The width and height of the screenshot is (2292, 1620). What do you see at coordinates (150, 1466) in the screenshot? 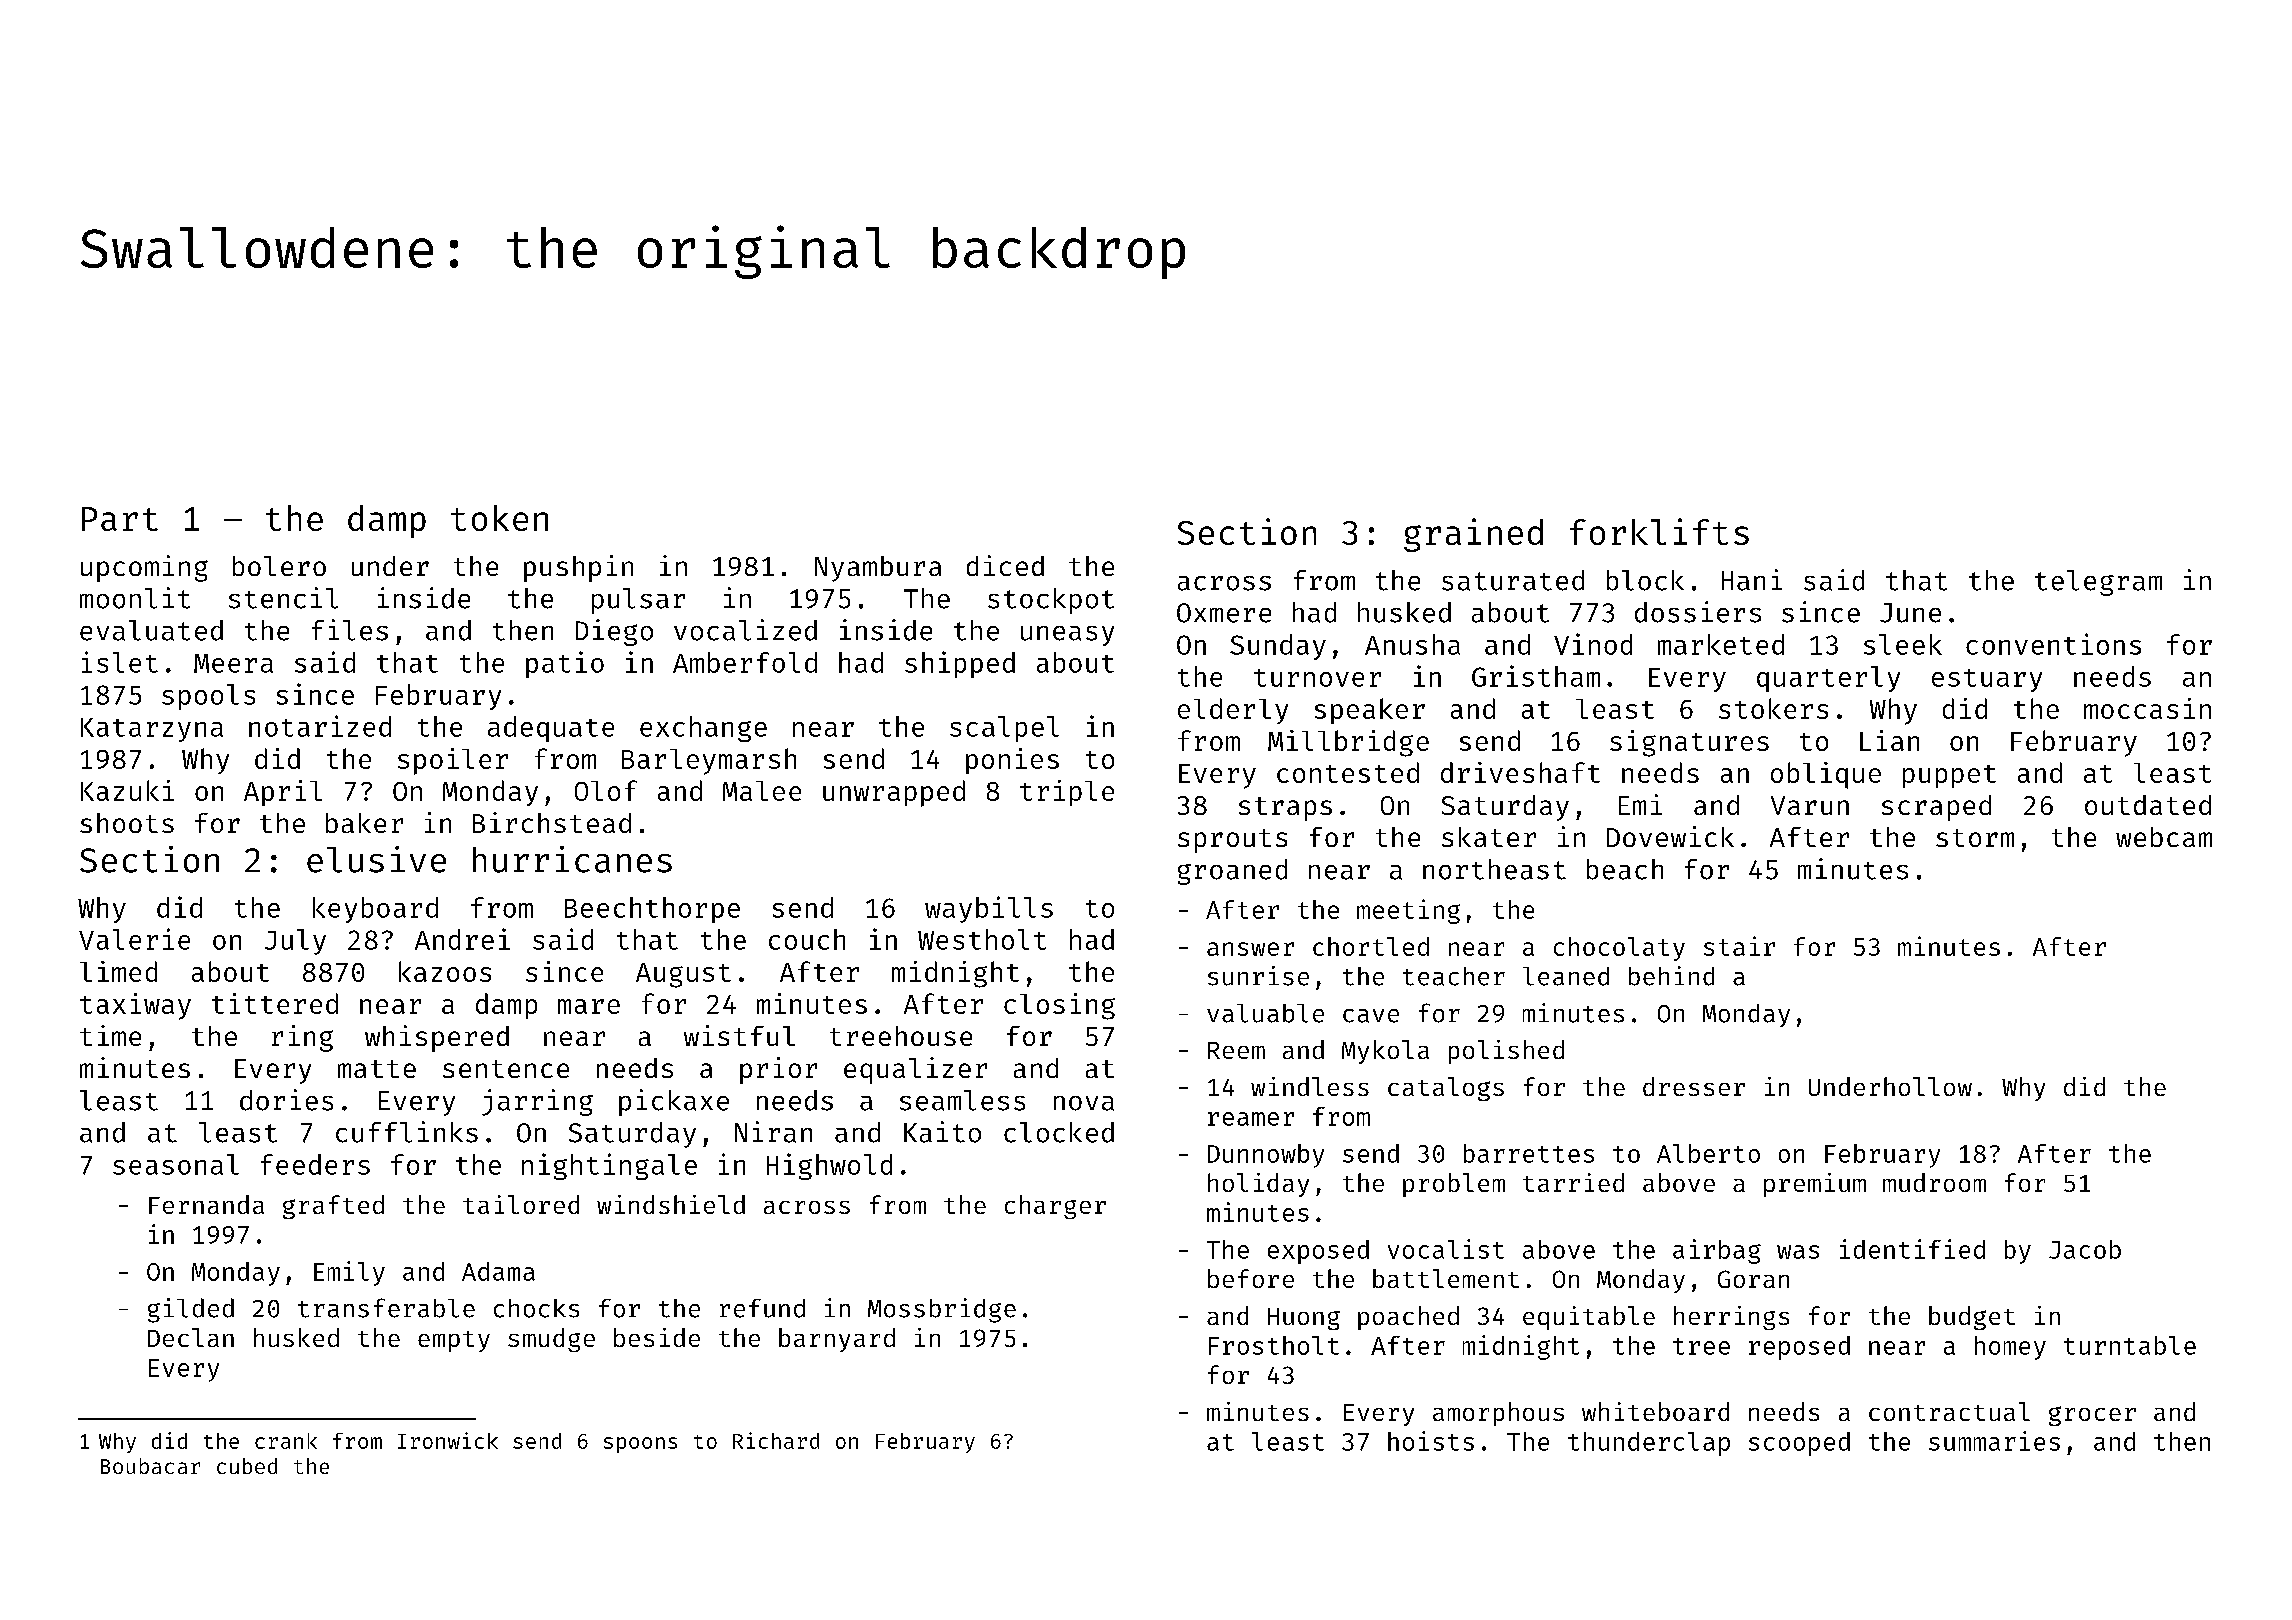
I see `Boubacar` at bounding box center [150, 1466].
